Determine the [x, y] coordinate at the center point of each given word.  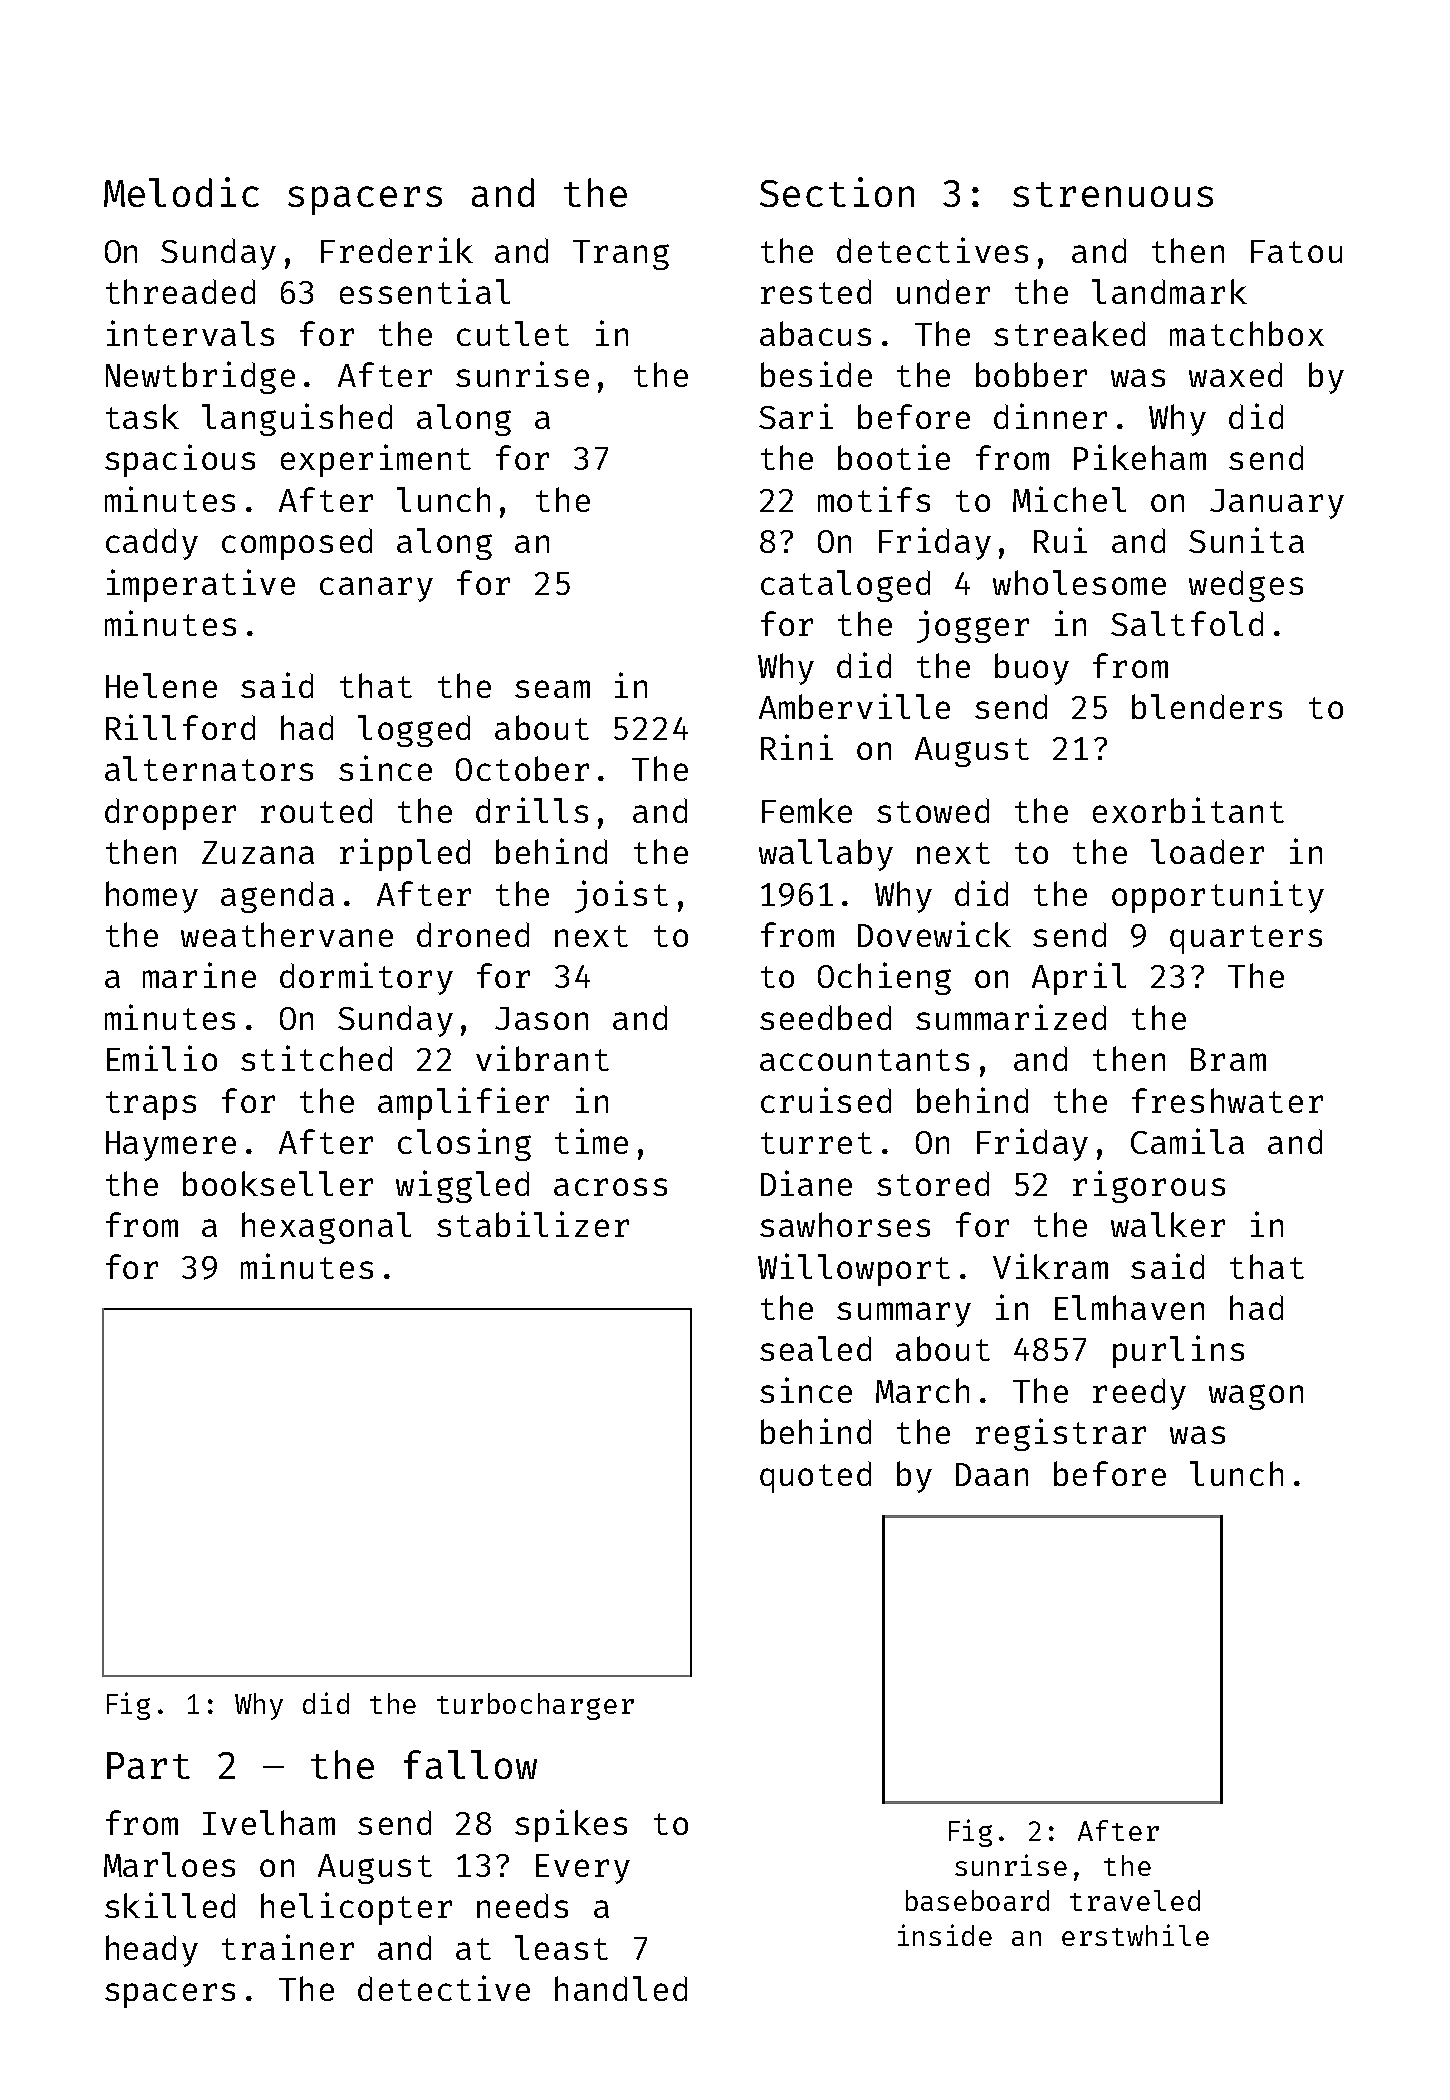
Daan [992, 1474]
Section [837, 192]
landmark [1169, 291]
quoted [815, 1477]
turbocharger [535, 1706]
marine [199, 975]
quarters [1246, 939]
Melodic [181, 192]
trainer [288, 1947]
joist [621, 896]
